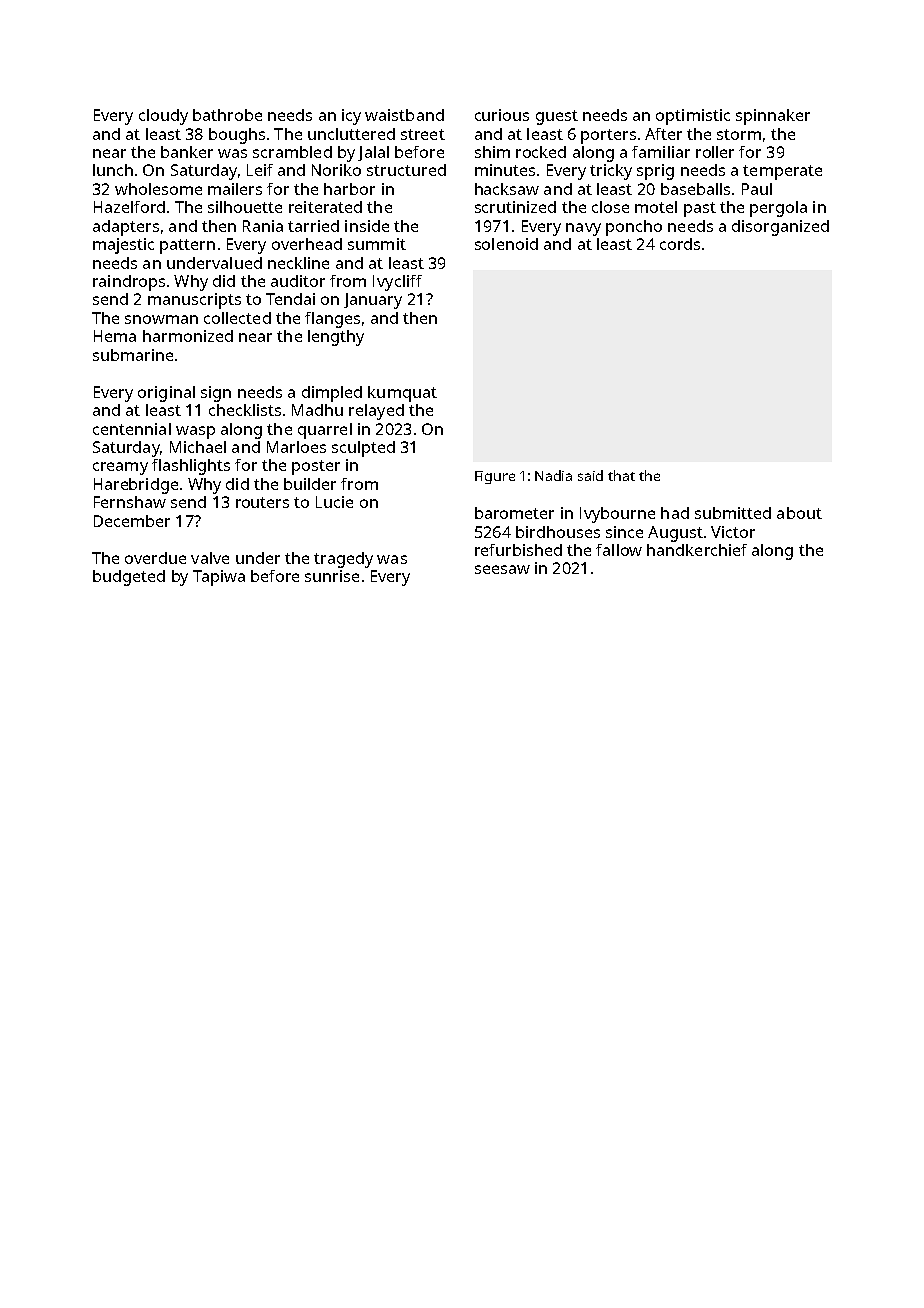 This screenshot has width=924, height=1308. Describe the element at coordinates (680, 244) in the screenshot. I see `cords` at that location.
